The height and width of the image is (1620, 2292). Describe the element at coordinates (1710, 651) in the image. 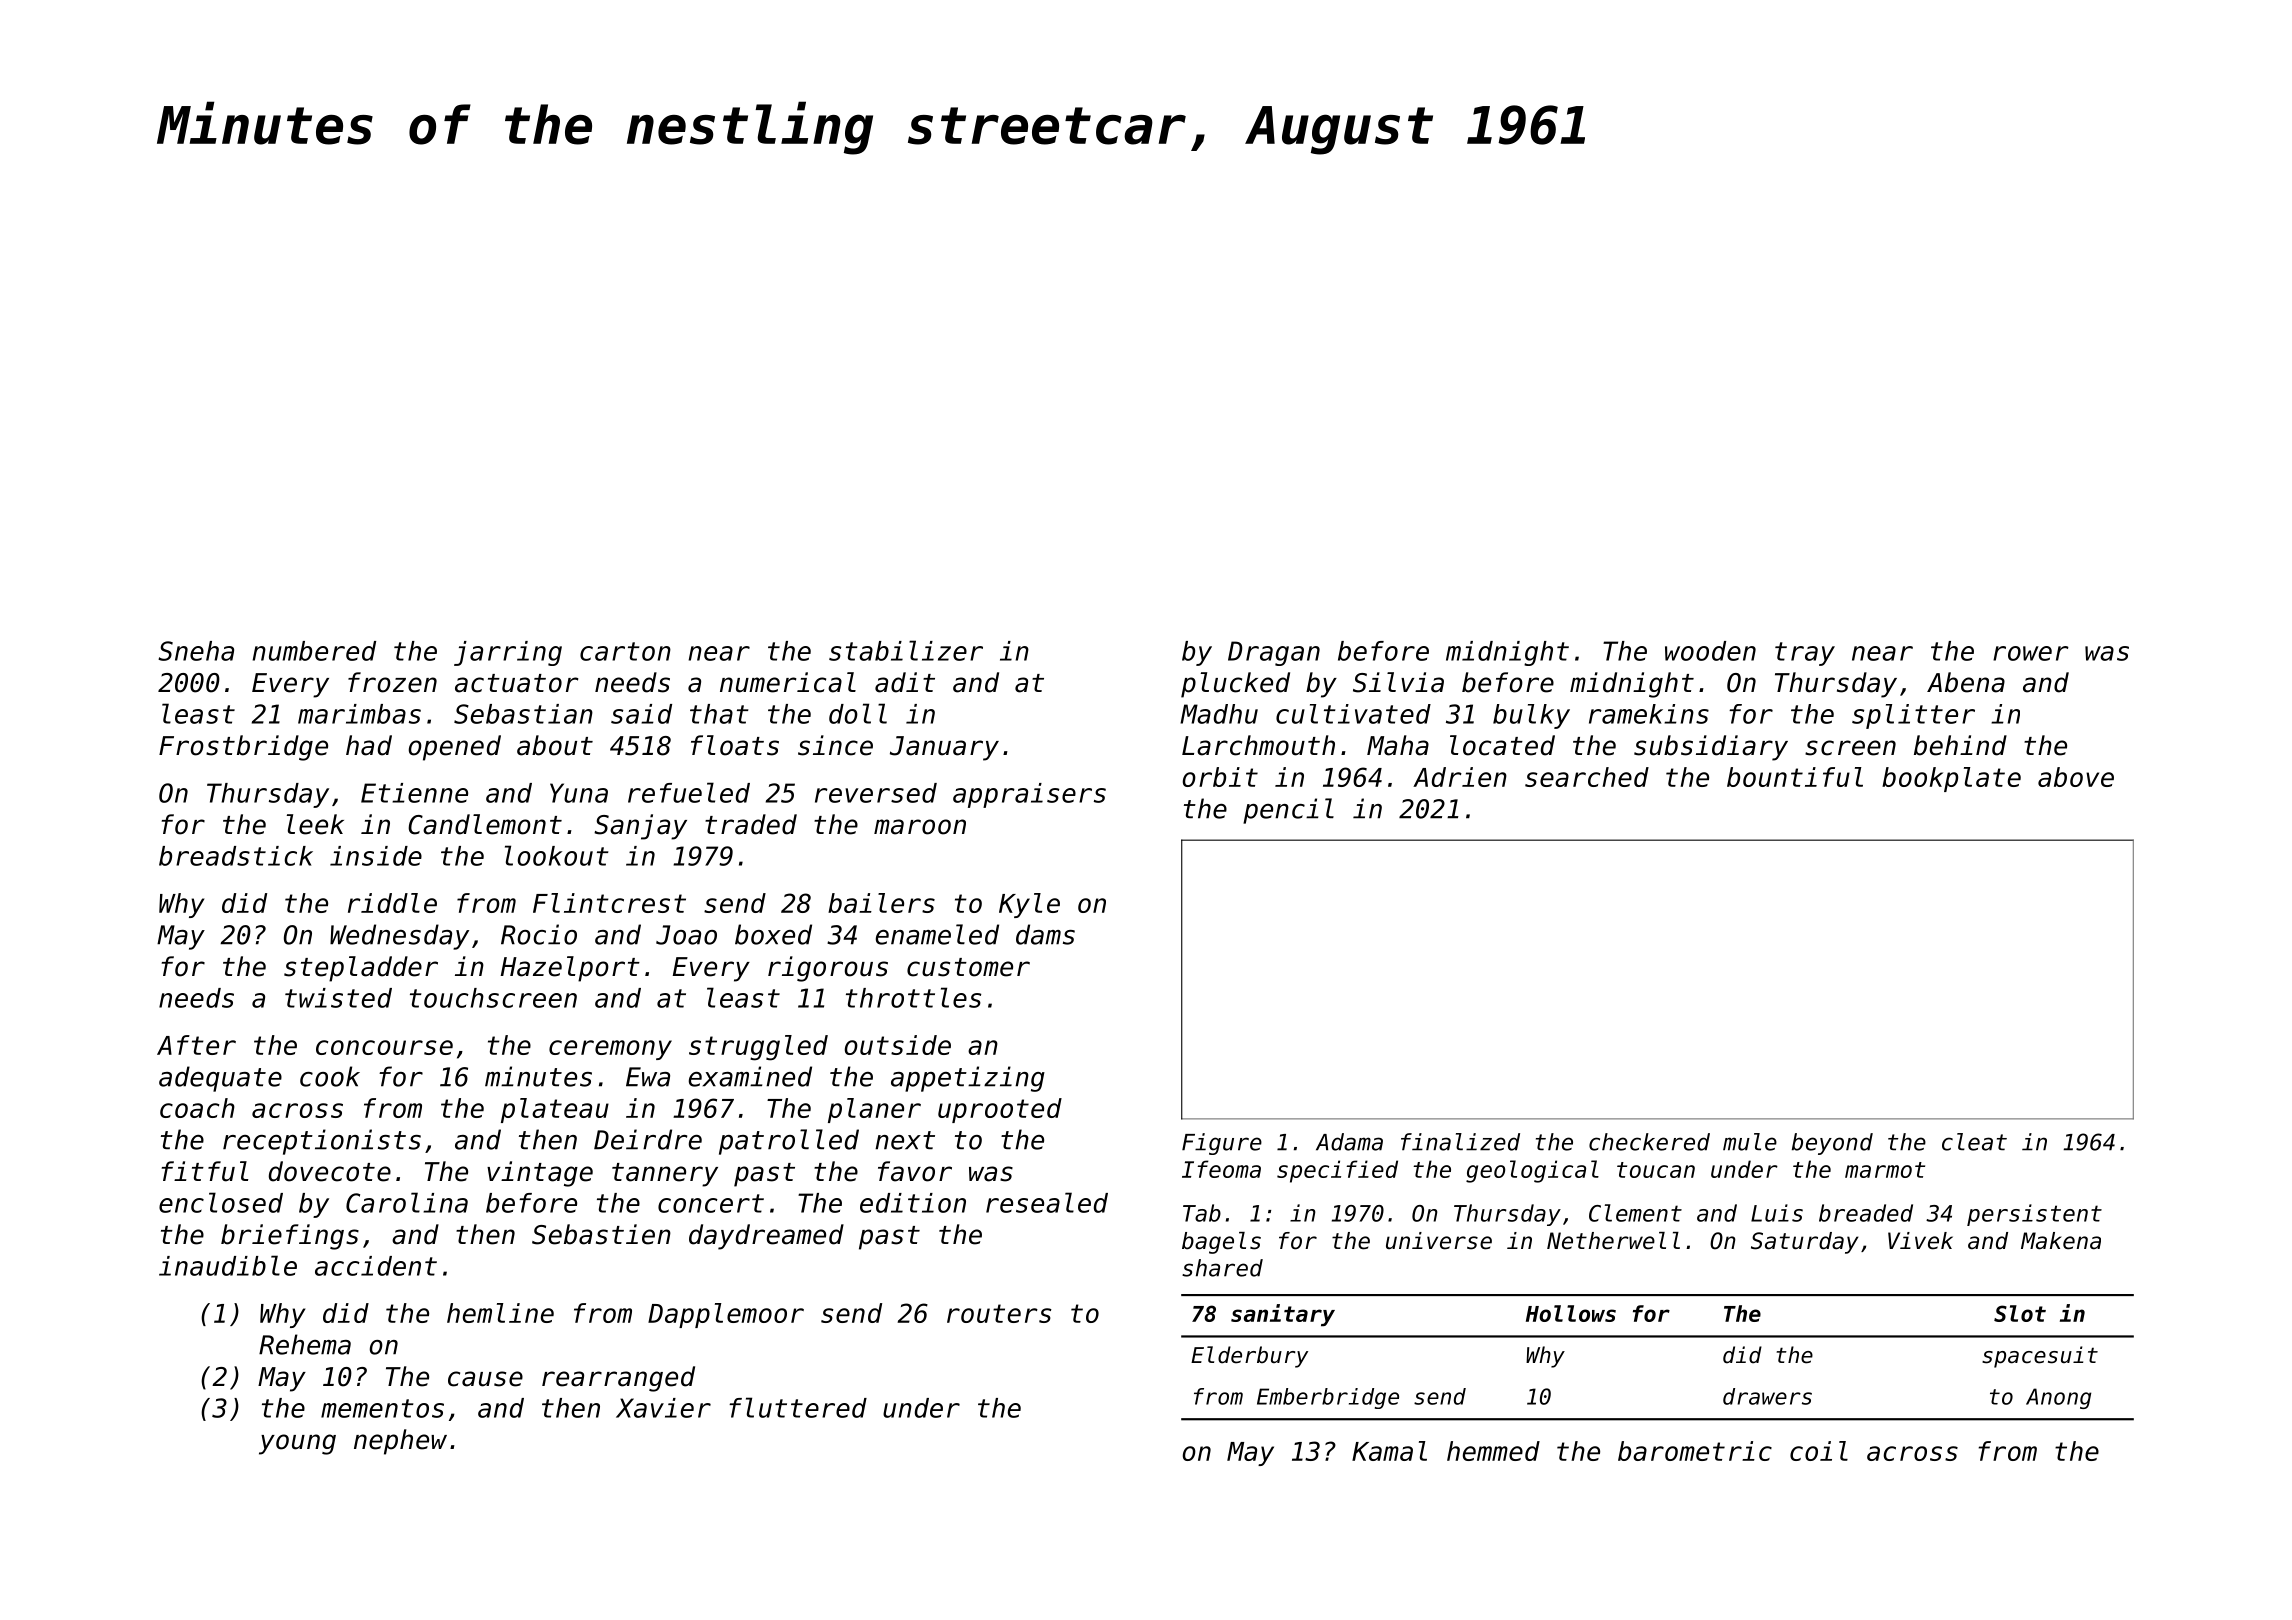

I see `wooden` at that location.
